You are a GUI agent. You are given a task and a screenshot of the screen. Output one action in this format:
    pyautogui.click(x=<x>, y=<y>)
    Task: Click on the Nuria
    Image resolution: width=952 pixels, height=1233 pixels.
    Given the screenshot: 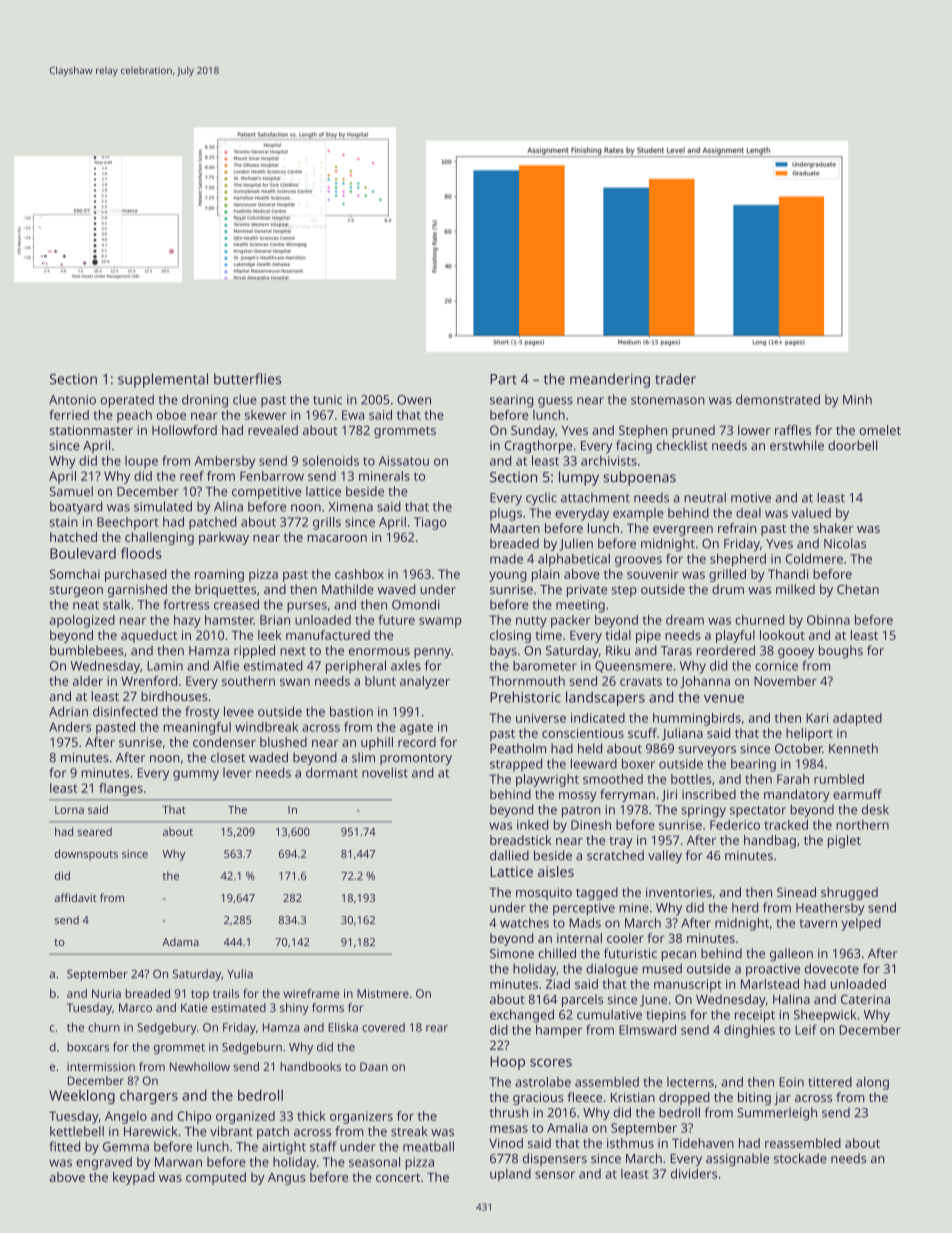 What is the action you would take?
    pyautogui.click(x=106, y=993)
